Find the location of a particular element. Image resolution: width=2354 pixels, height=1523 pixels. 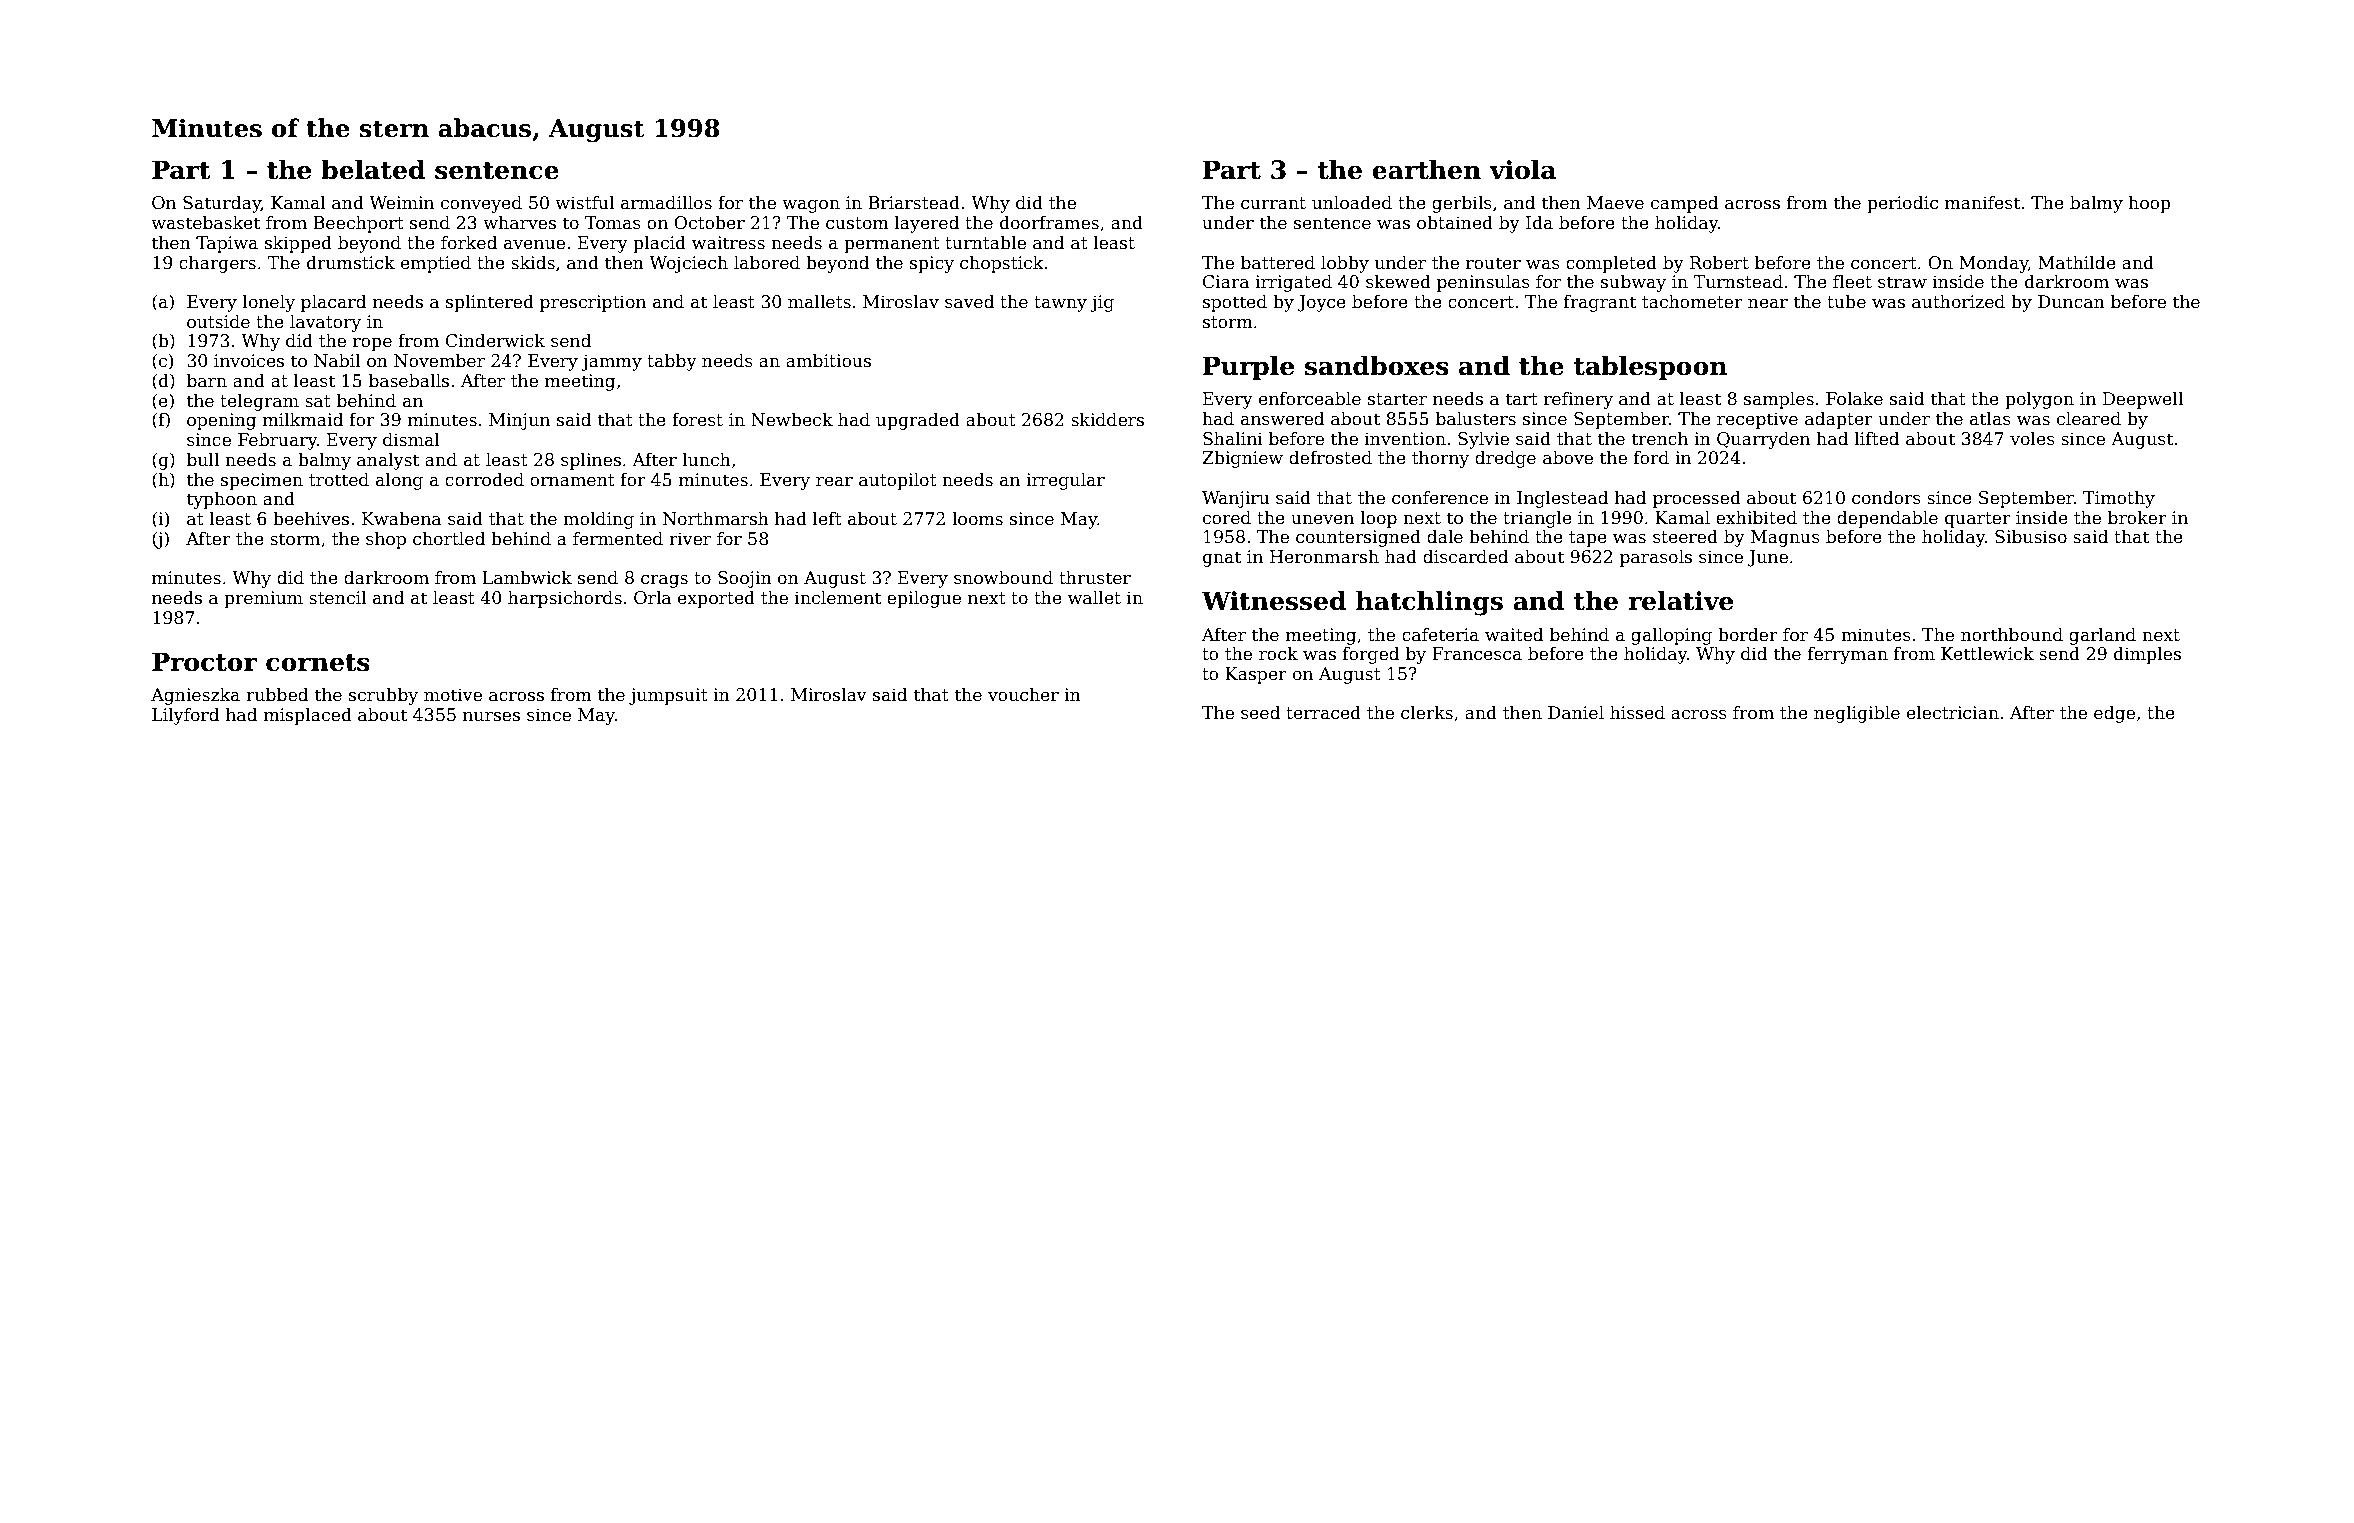

voles is located at coordinates (2032, 438).
